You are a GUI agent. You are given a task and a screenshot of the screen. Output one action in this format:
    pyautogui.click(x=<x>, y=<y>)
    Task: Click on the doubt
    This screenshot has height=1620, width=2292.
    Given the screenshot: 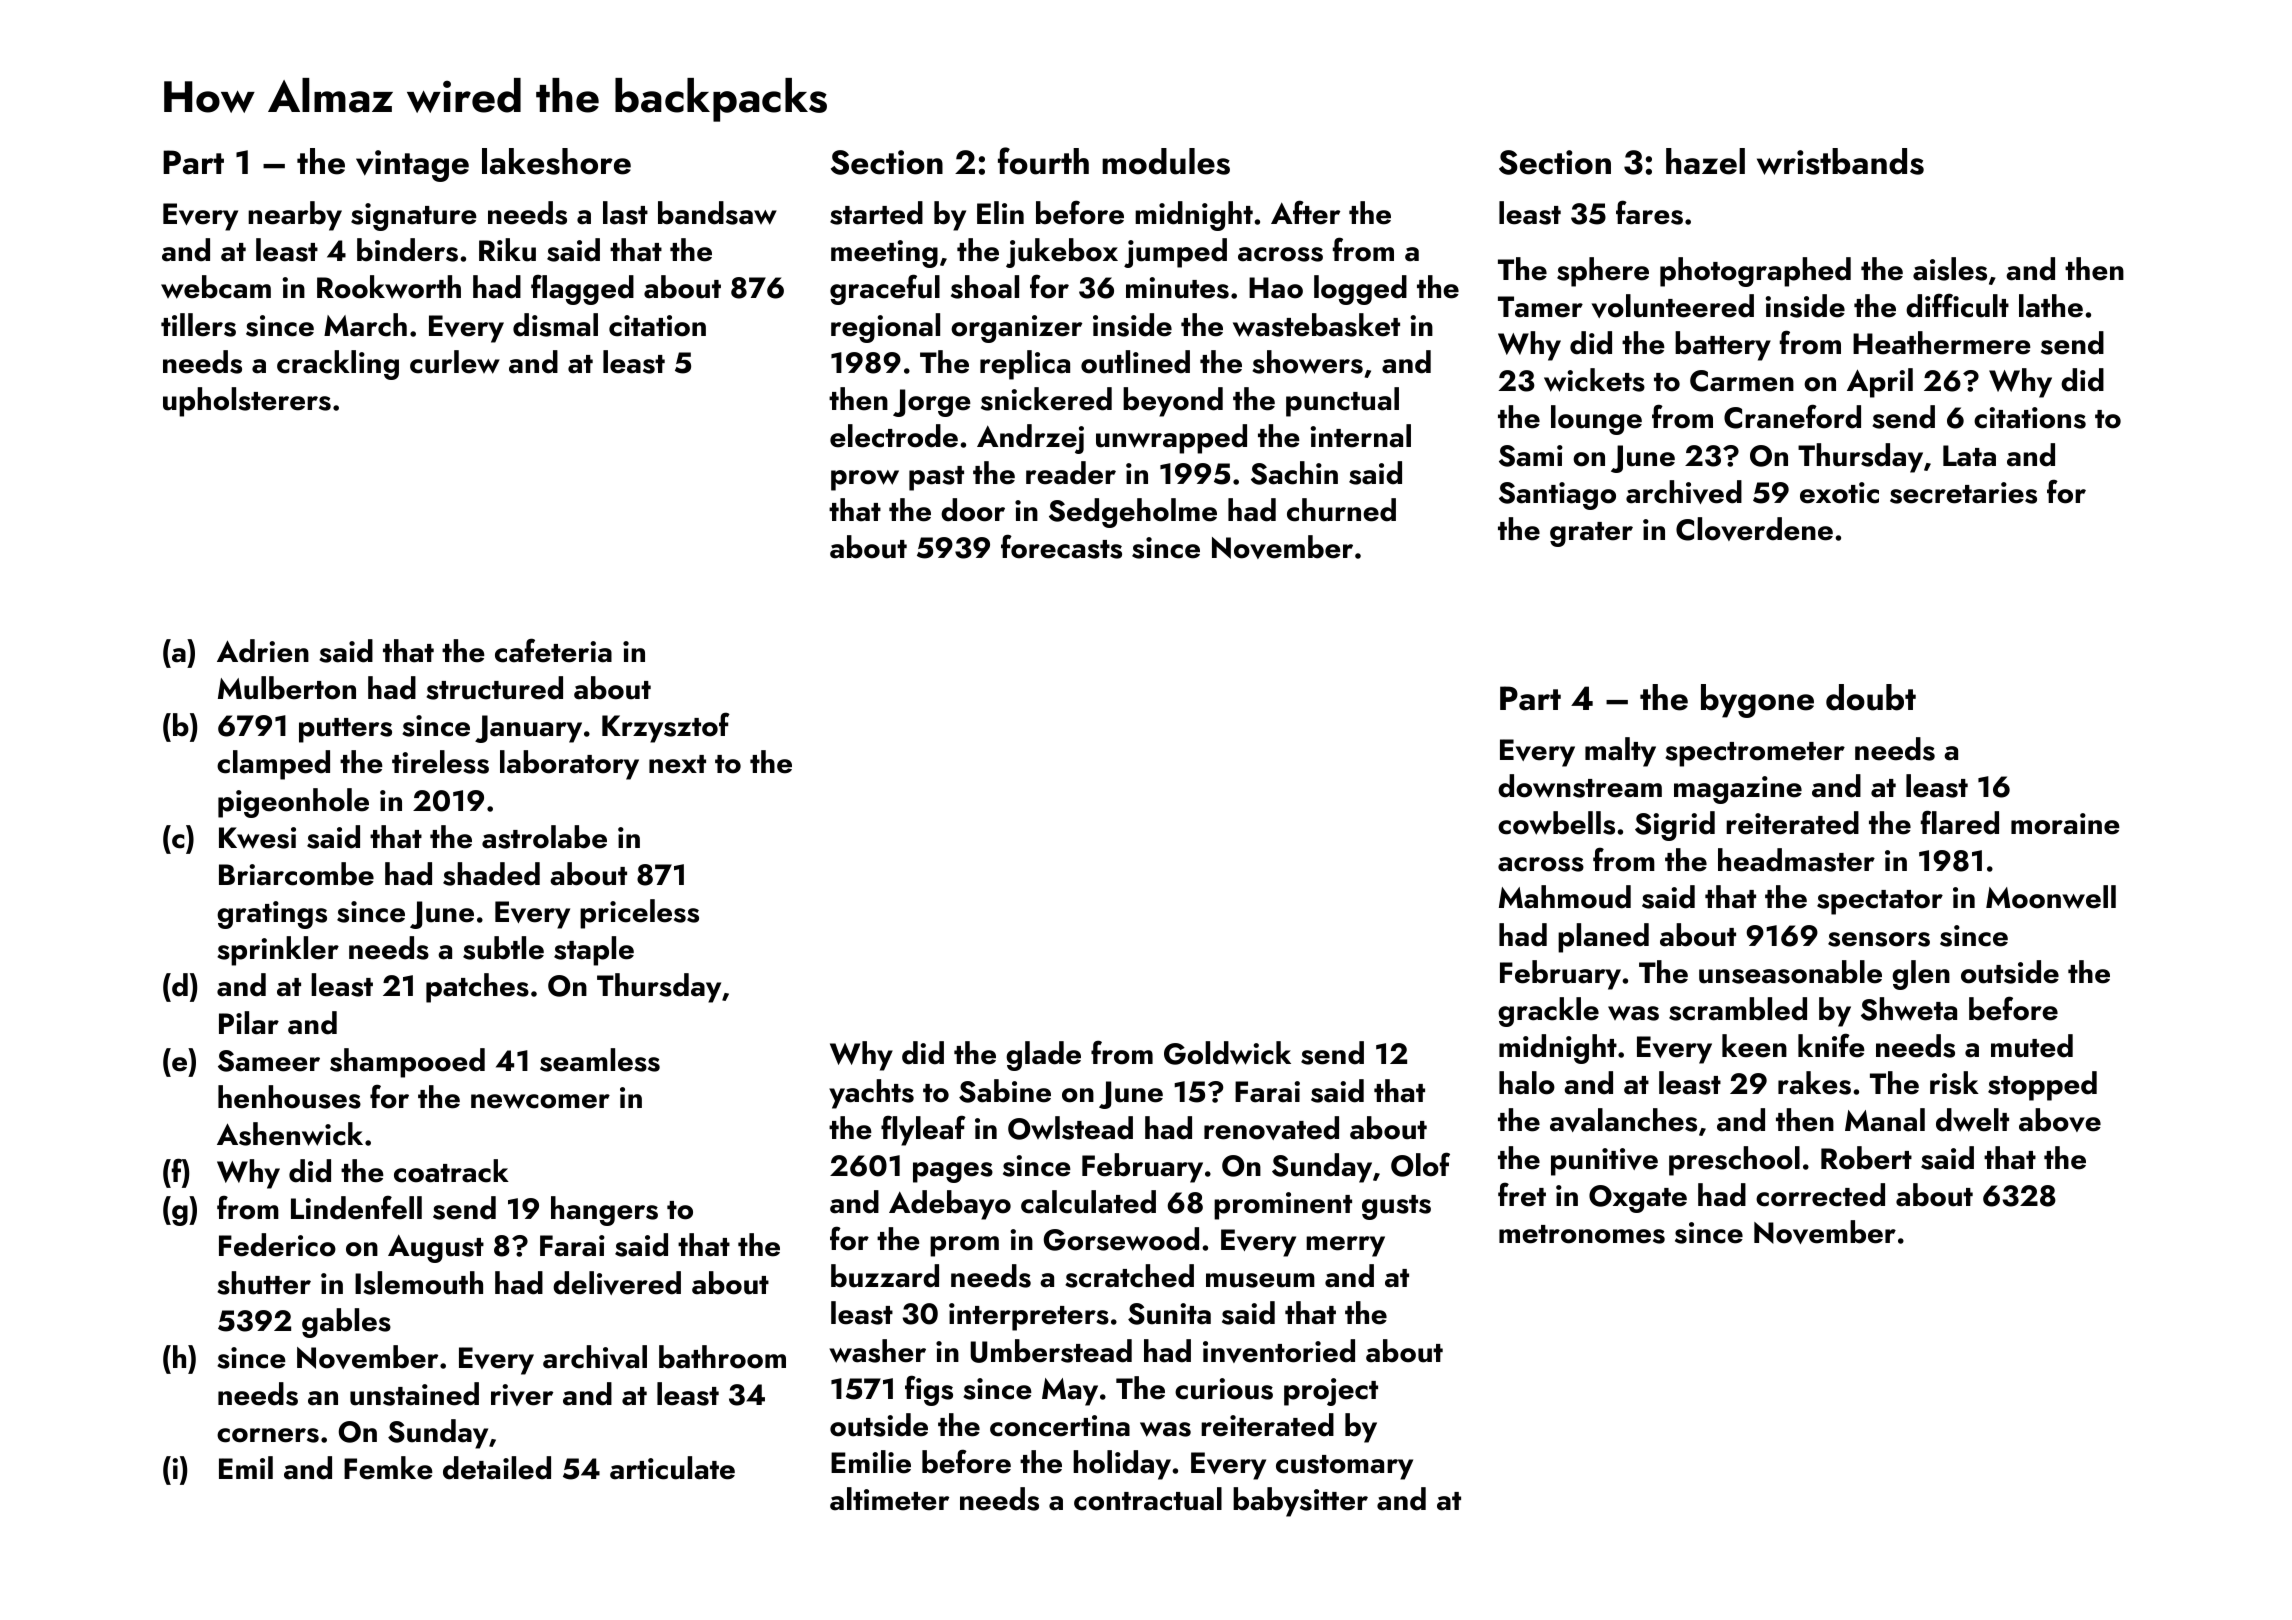 What is the action you would take?
    pyautogui.click(x=1871, y=697)
